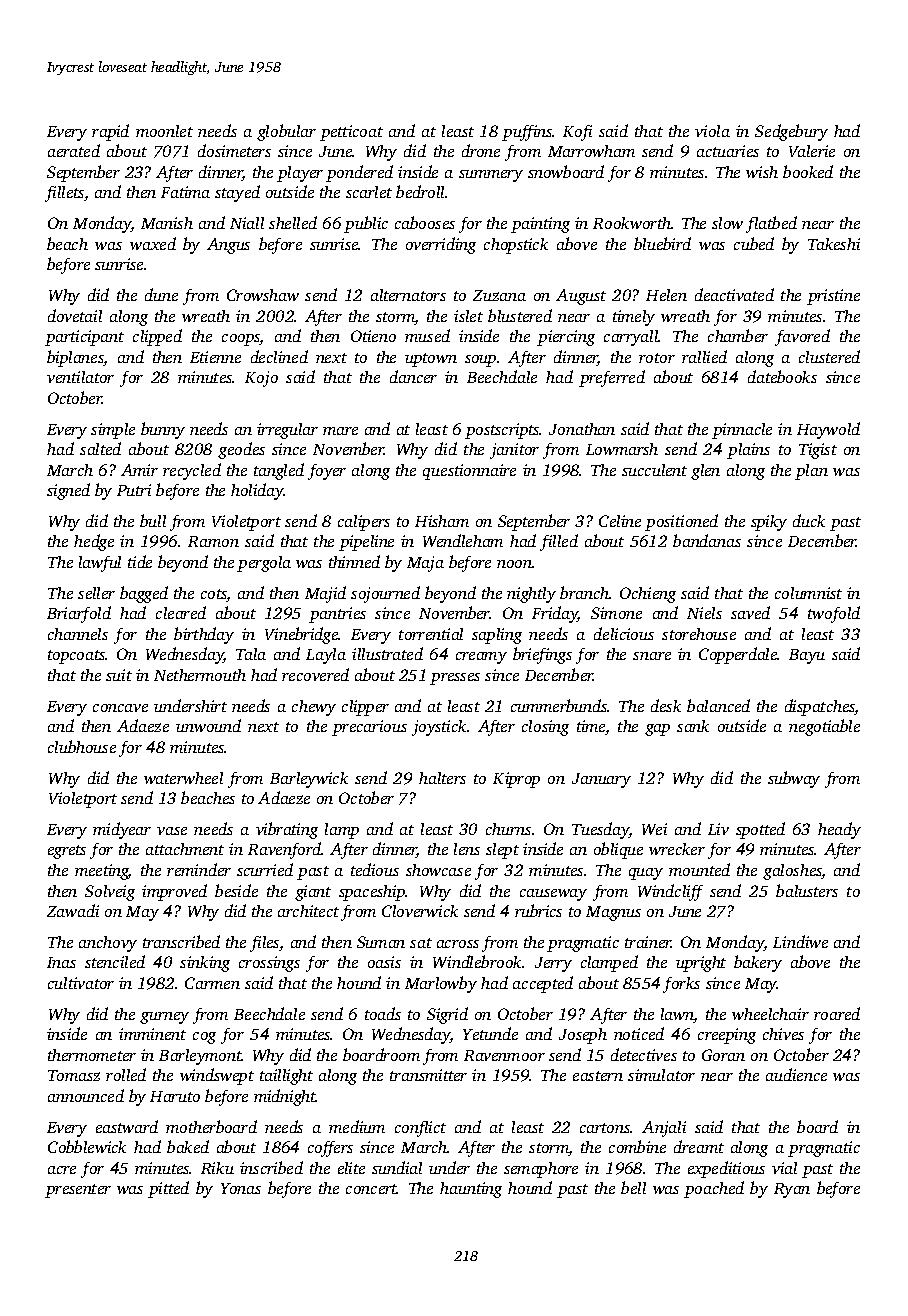 This image has height=1316, width=908. What do you see at coordinates (541, 1170) in the image?
I see `semaphore` at bounding box center [541, 1170].
